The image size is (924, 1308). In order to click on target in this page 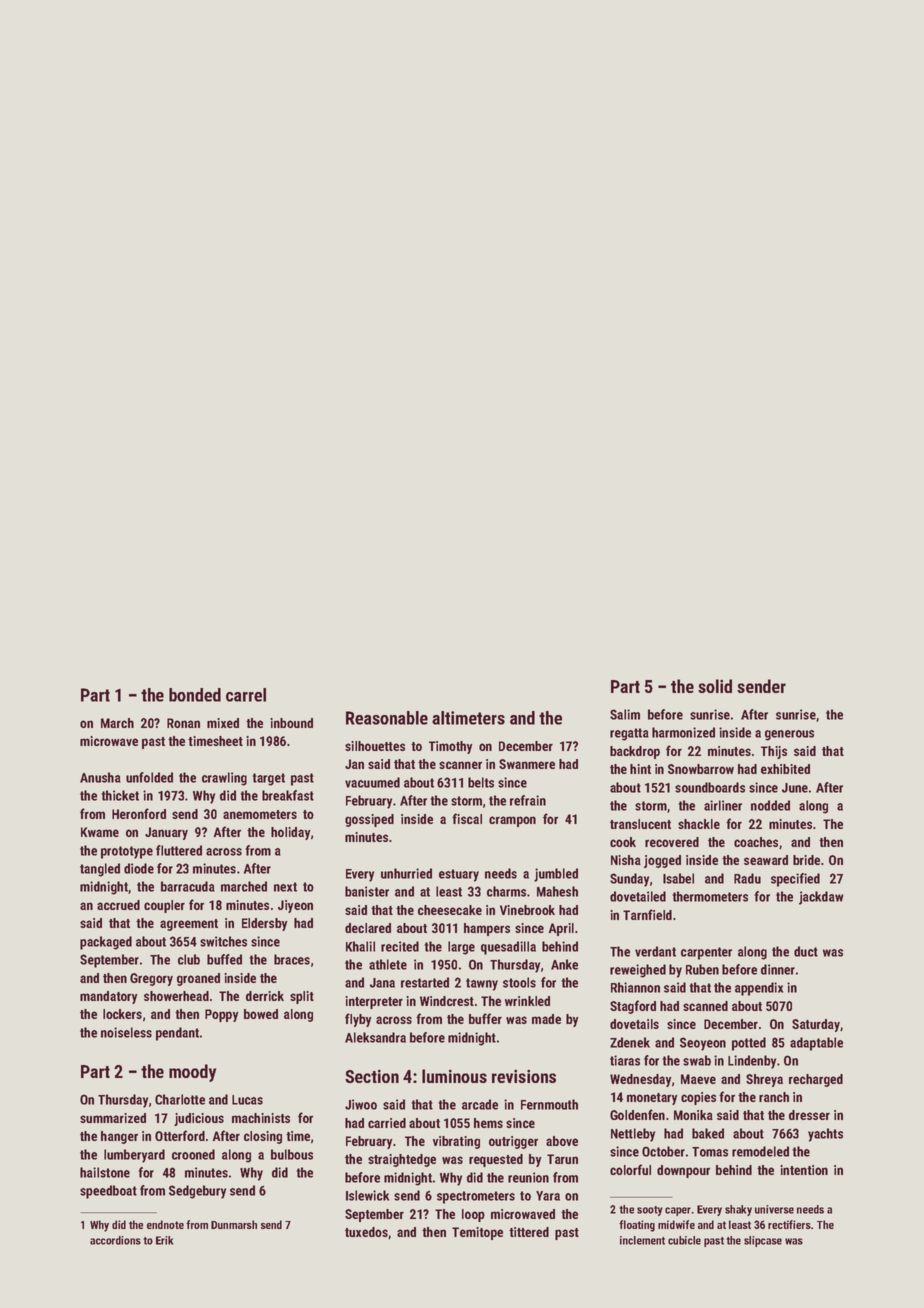, I will do `click(268, 779)`.
